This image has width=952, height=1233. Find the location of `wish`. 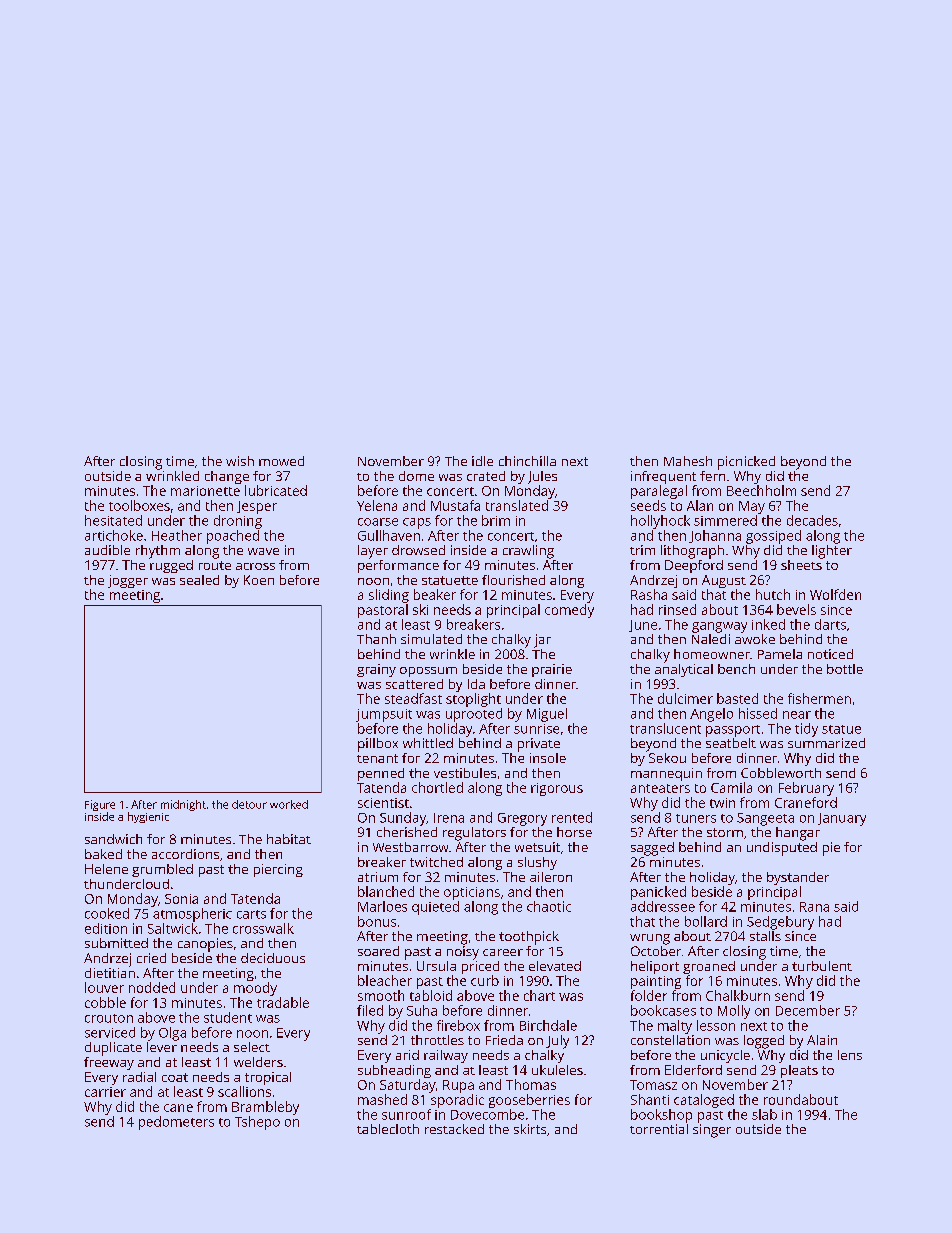

wish is located at coordinates (240, 461).
